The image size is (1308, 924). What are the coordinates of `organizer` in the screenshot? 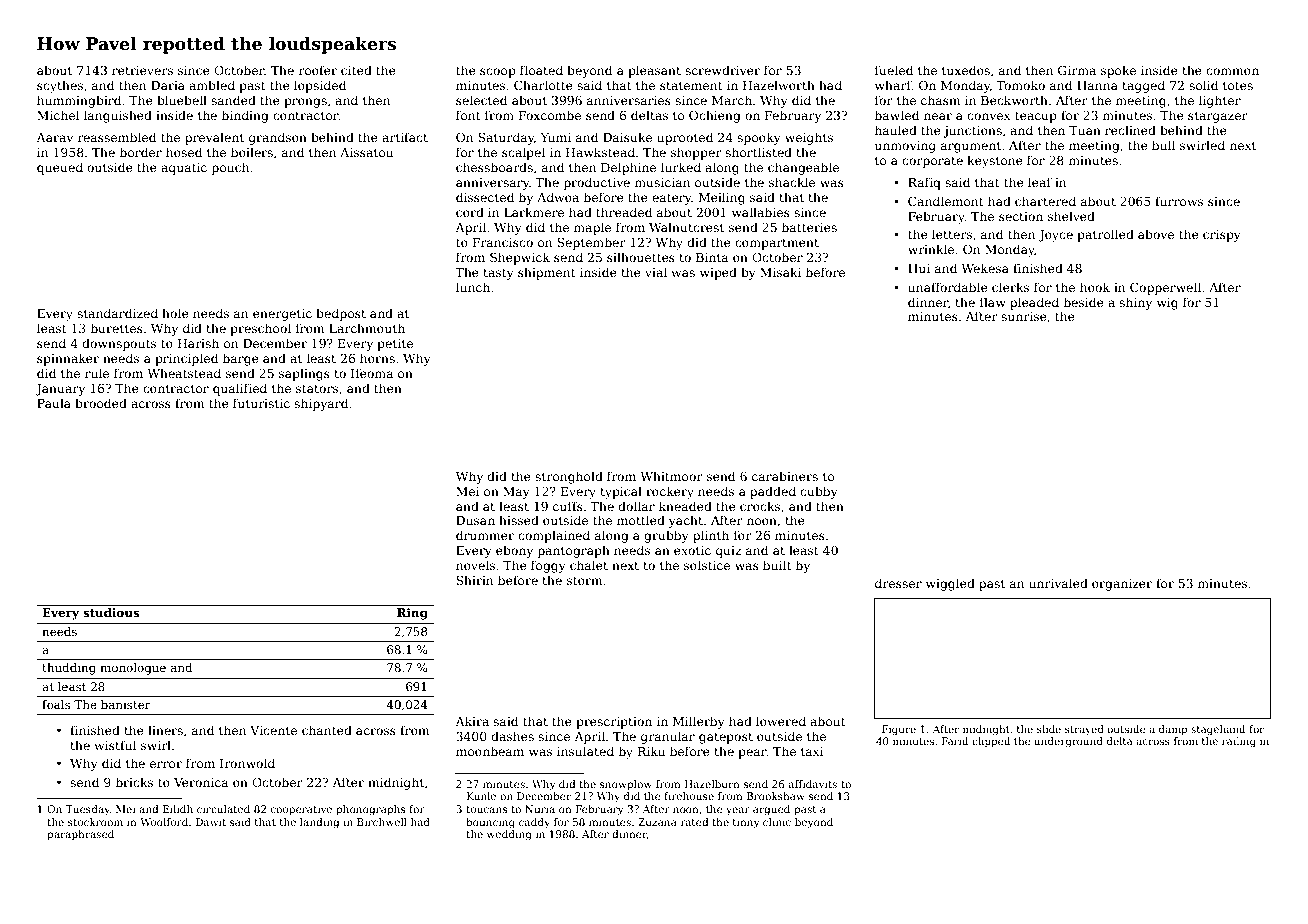 It's located at (1122, 585).
